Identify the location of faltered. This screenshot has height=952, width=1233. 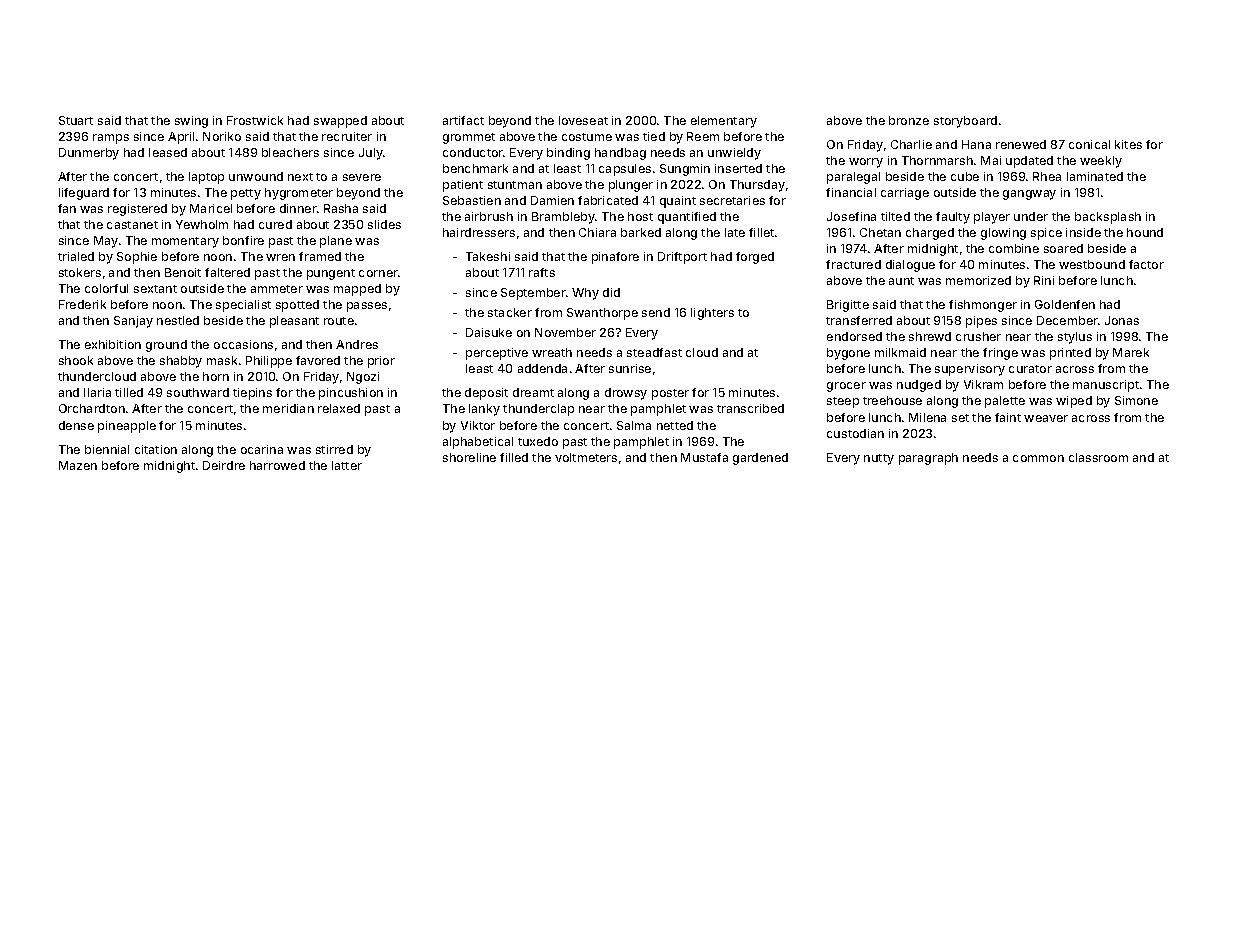
(227, 272).
